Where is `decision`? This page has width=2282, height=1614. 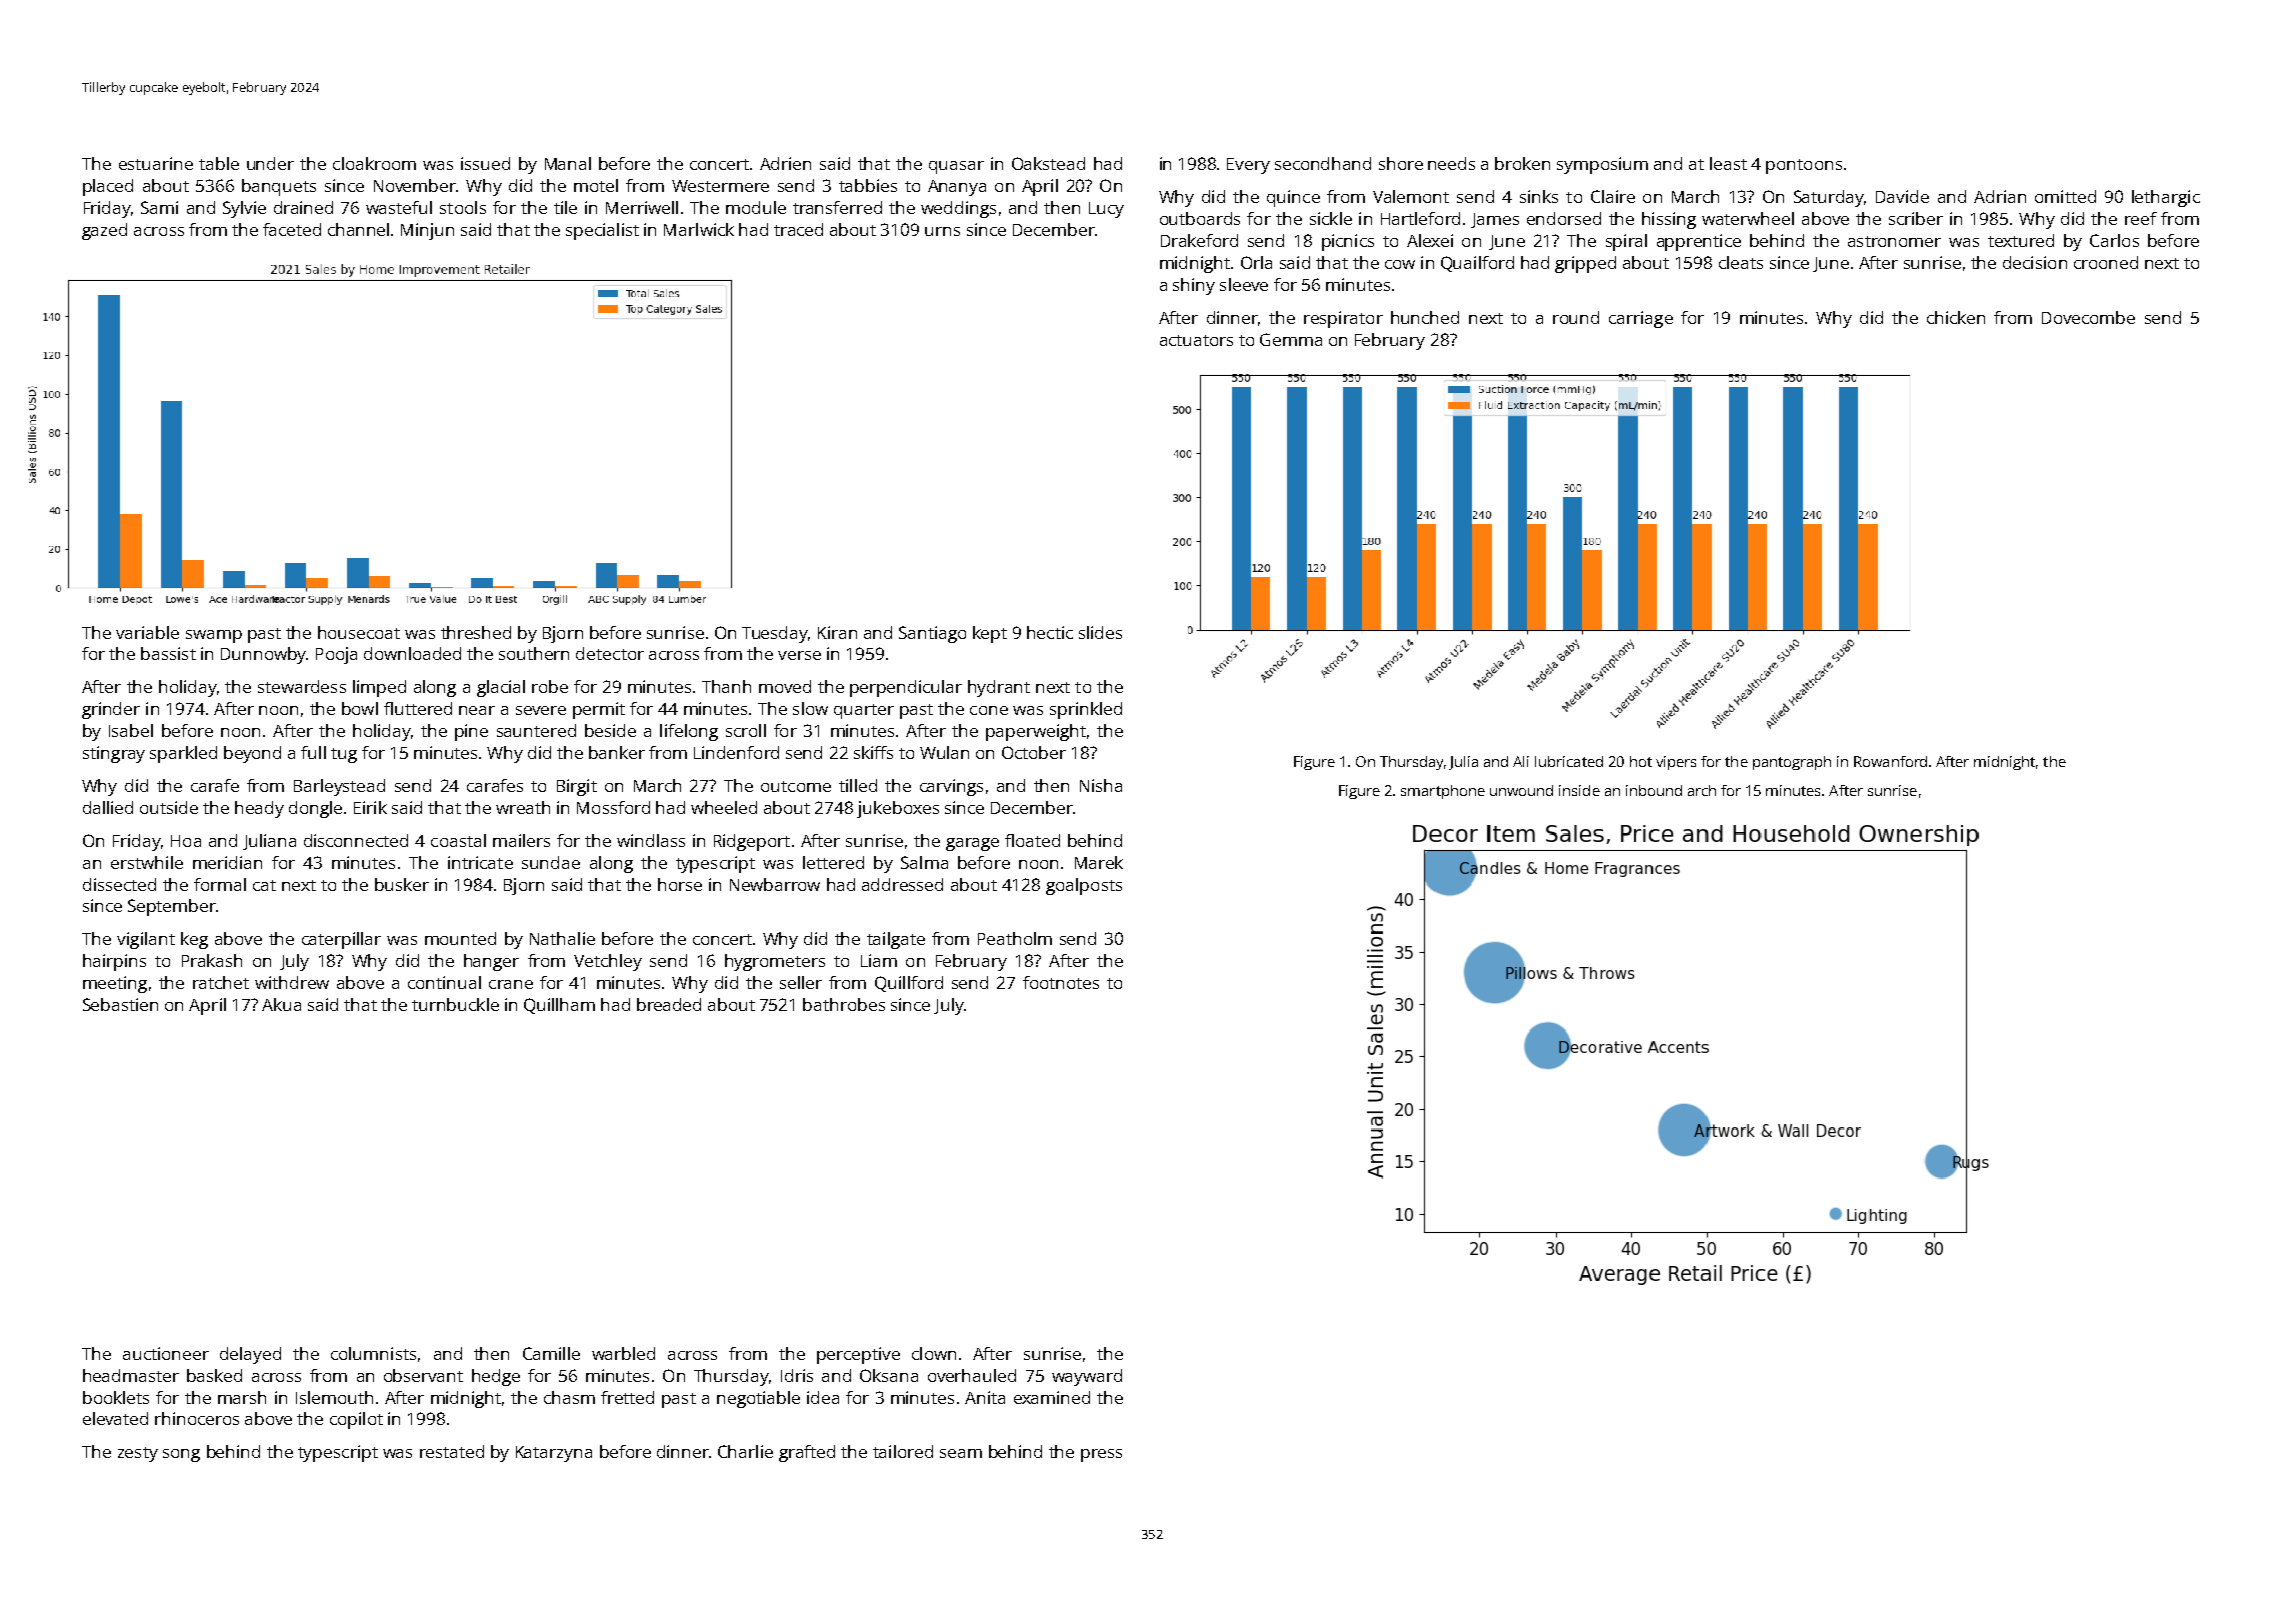
decision is located at coordinates (2035, 262).
